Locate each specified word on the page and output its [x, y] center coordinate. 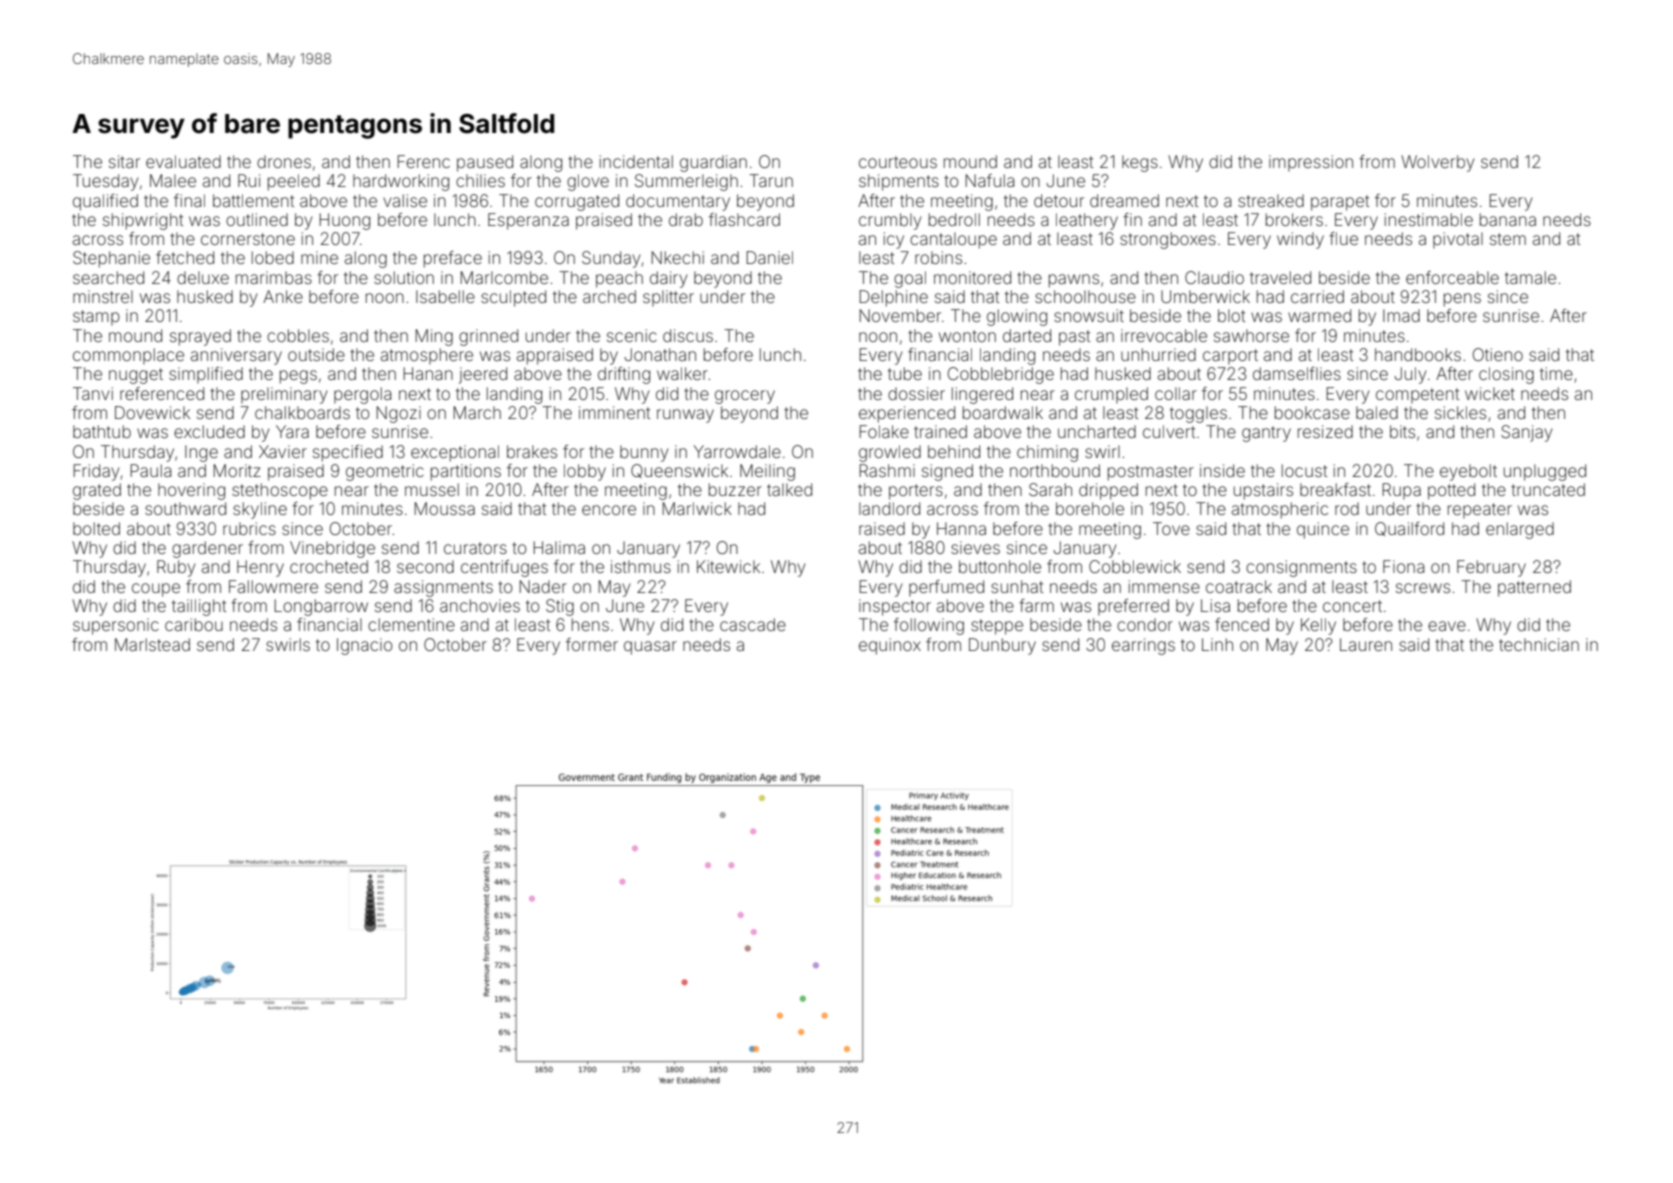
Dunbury [1002, 646]
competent [1417, 396]
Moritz [237, 470]
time [1556, 373]
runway [685, 416]
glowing [1017, 317]
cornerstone [248, 239]
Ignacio [364, 646]
